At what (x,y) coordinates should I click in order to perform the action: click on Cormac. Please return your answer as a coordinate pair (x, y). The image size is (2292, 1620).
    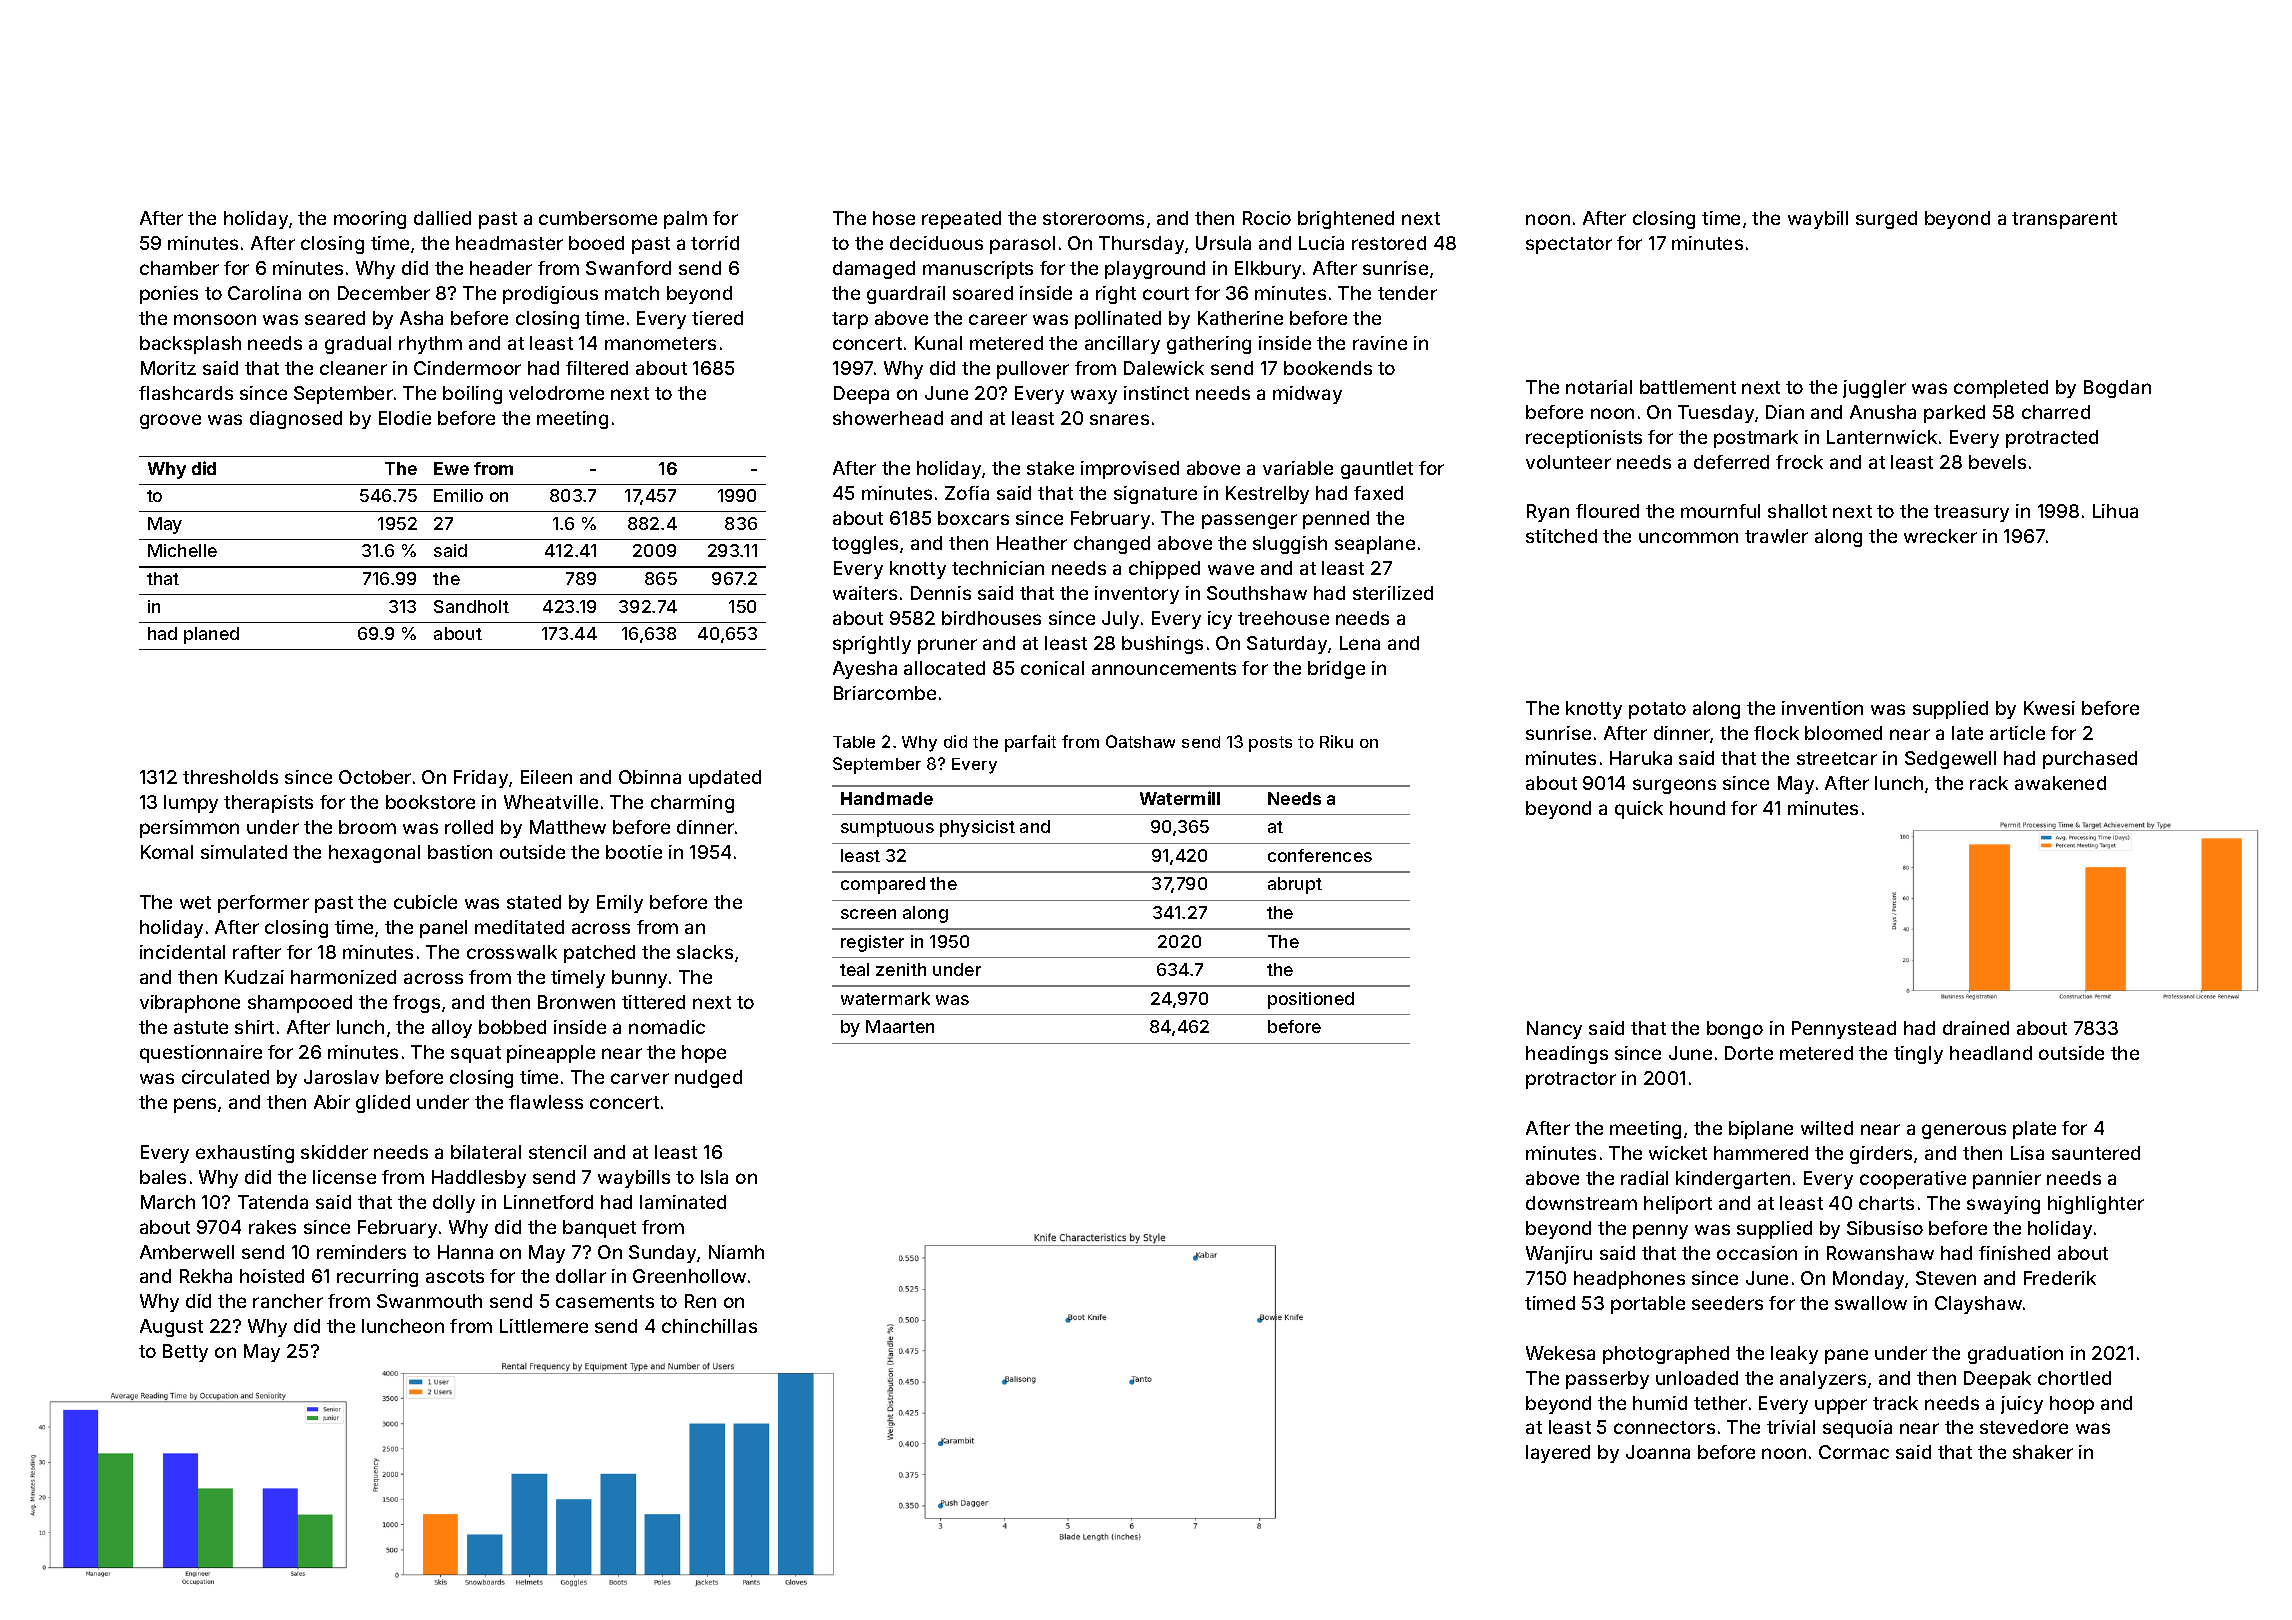
    Looking at the image, I should click on (1854, 1452).
